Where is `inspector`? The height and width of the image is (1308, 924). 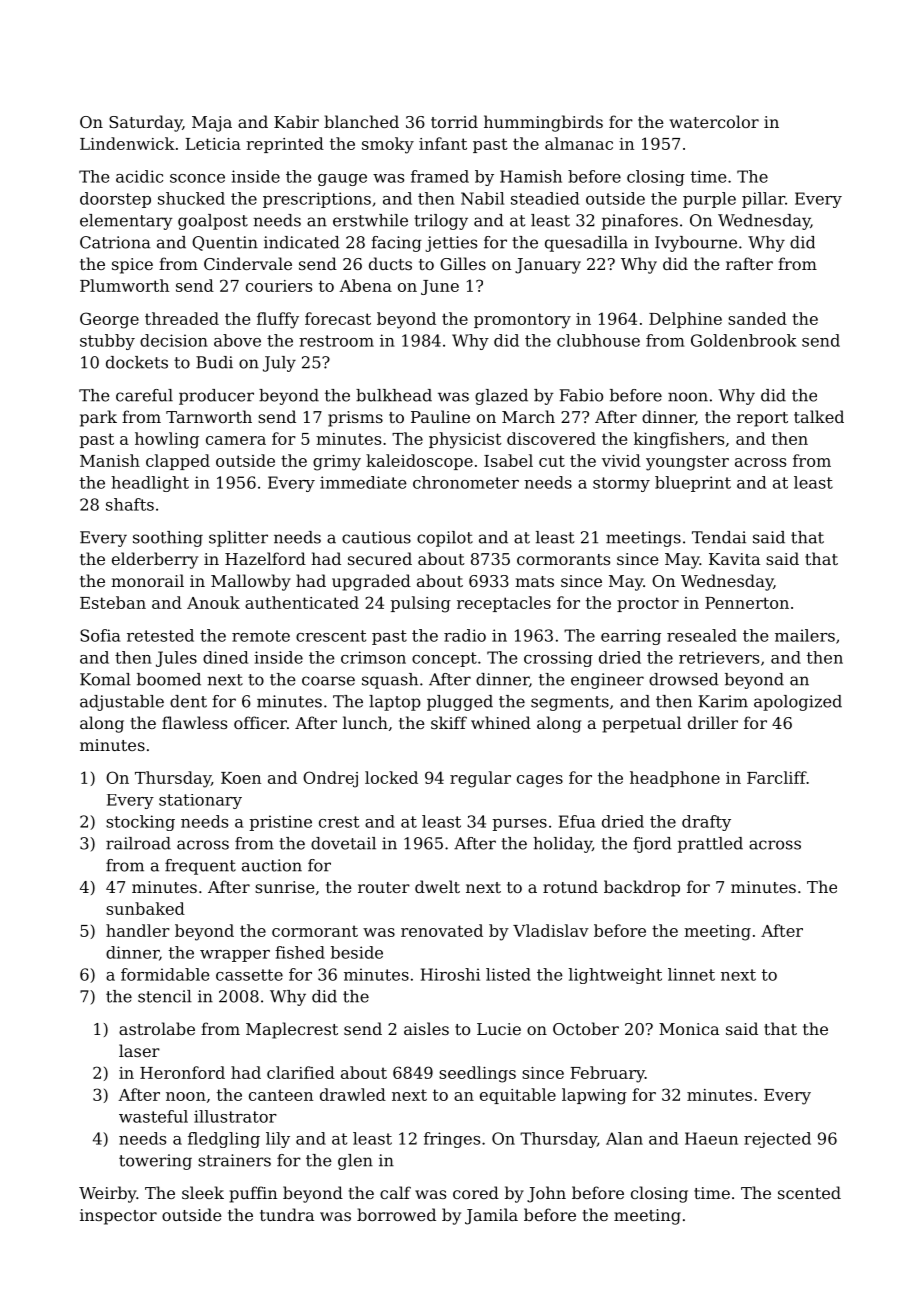 inspector is located at coordinates (118, 1217).
